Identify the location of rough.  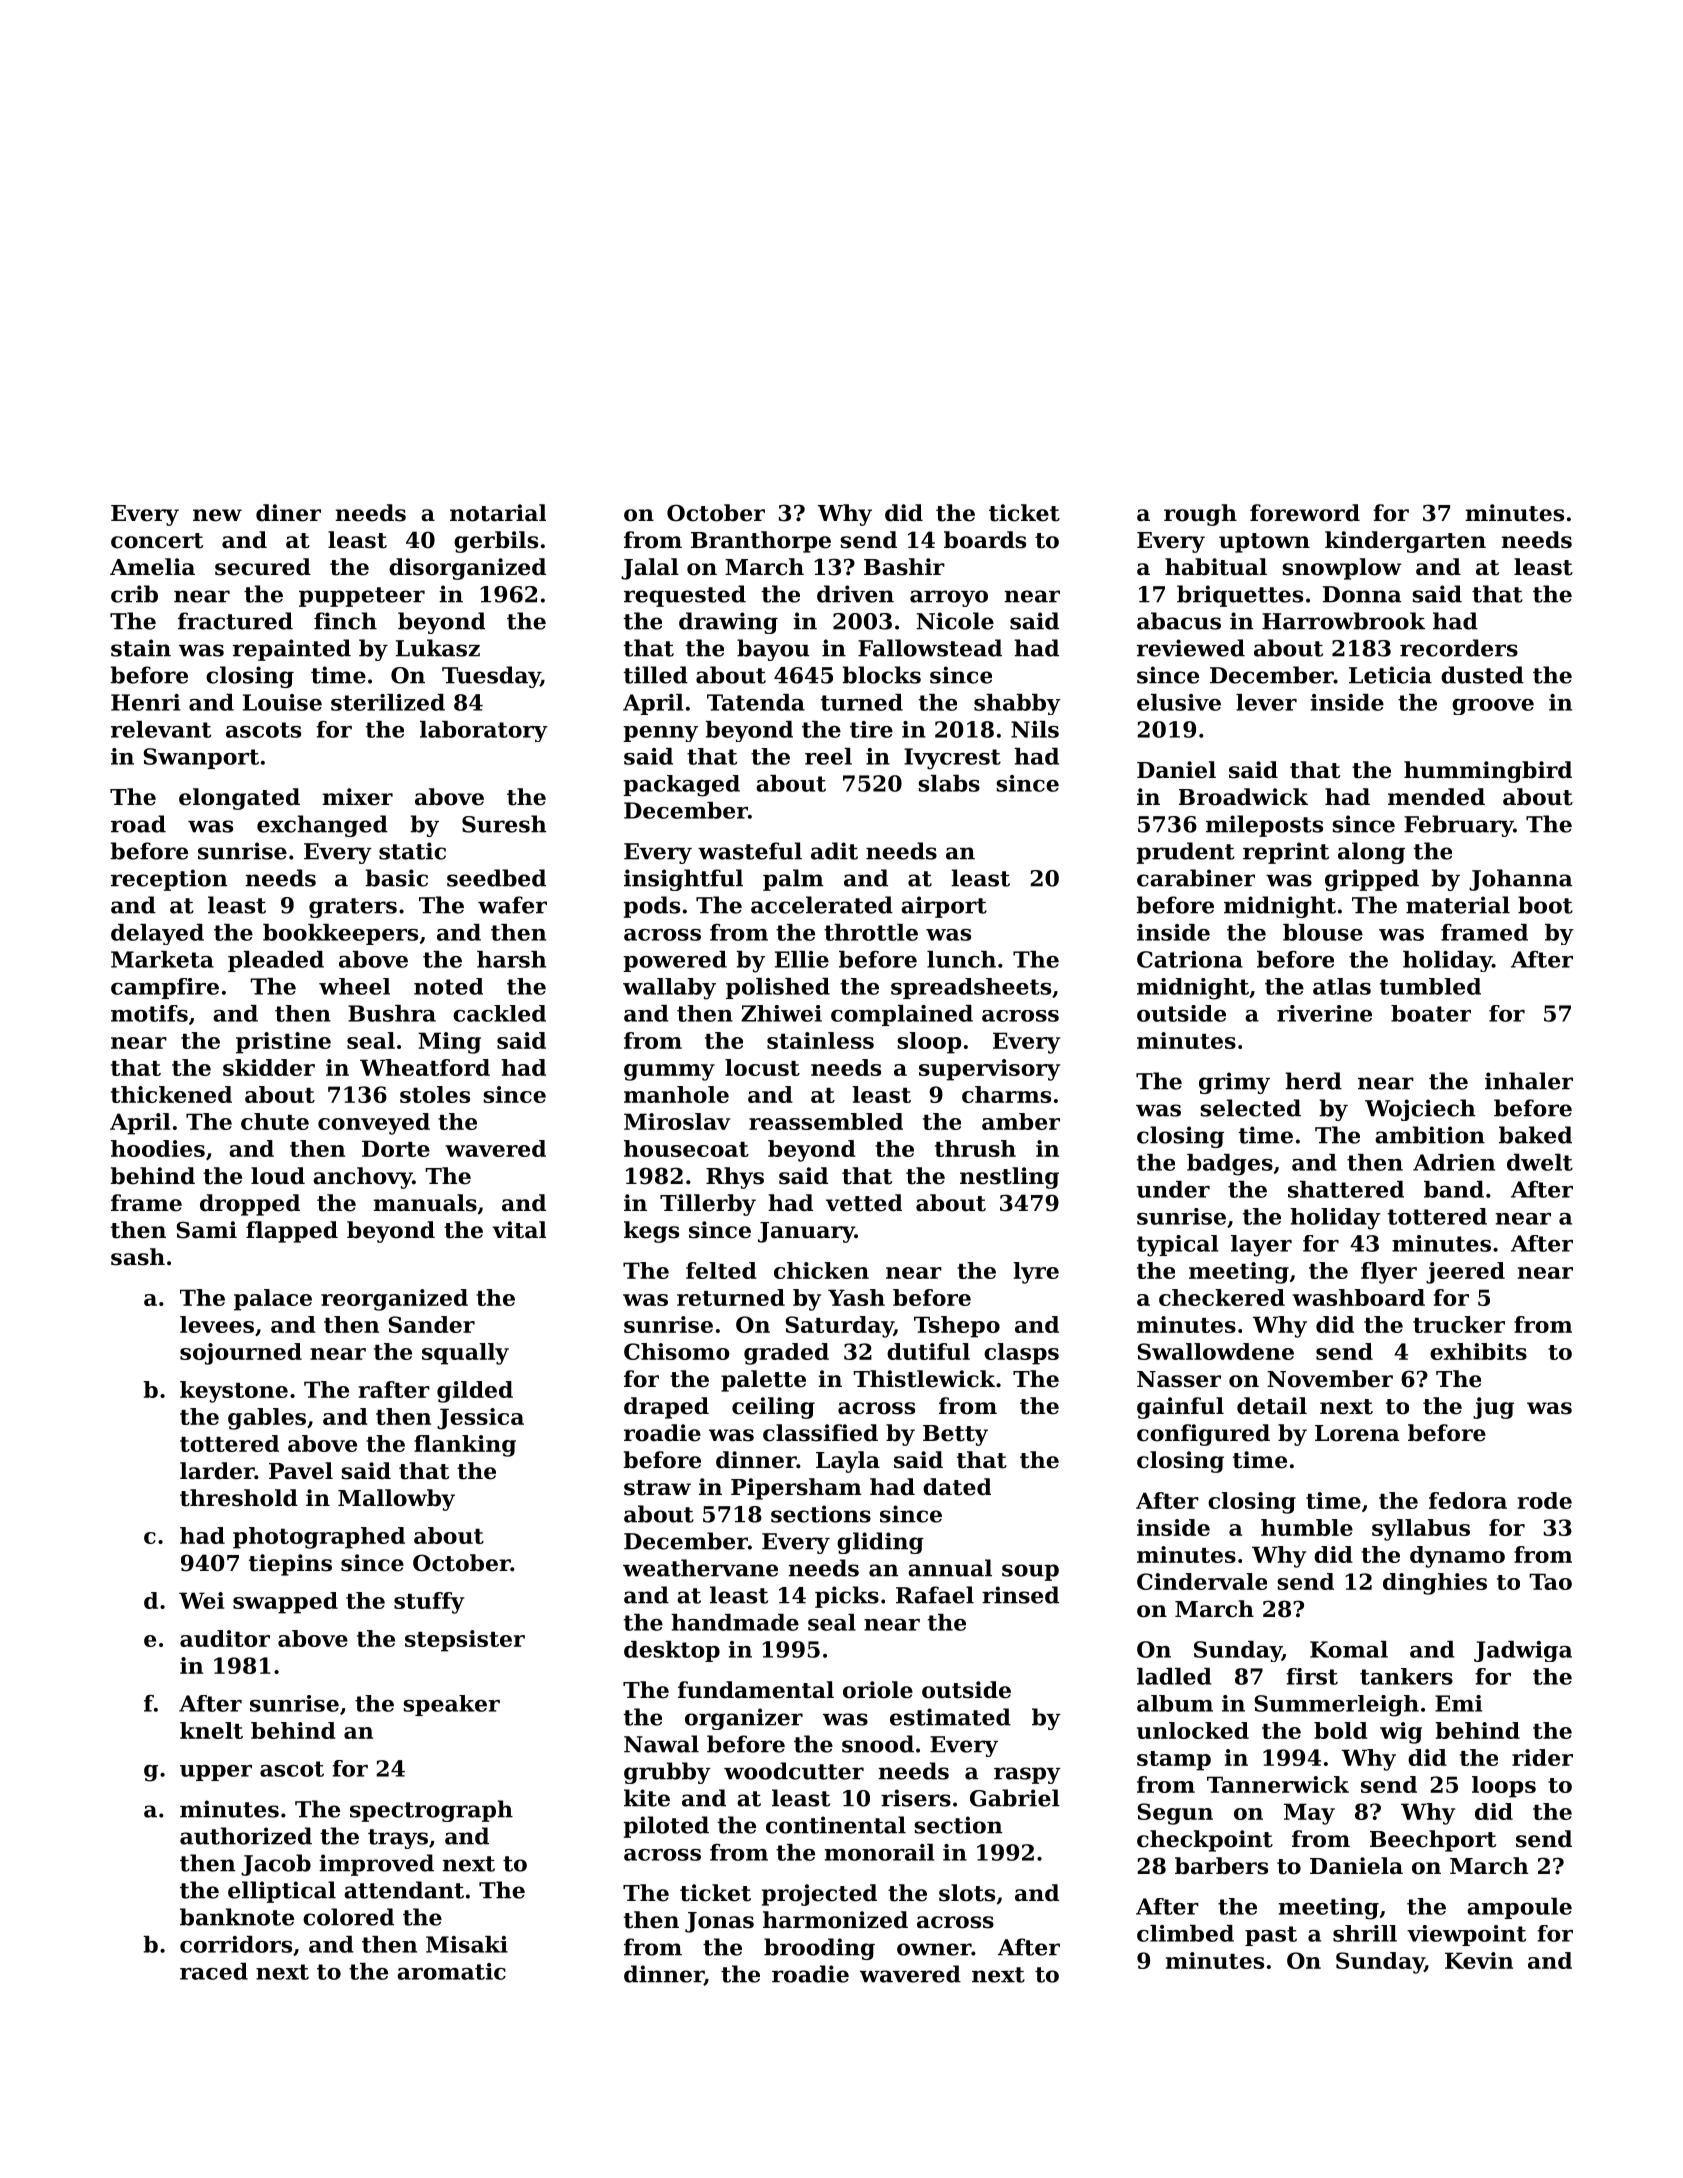
(1200, 515).
